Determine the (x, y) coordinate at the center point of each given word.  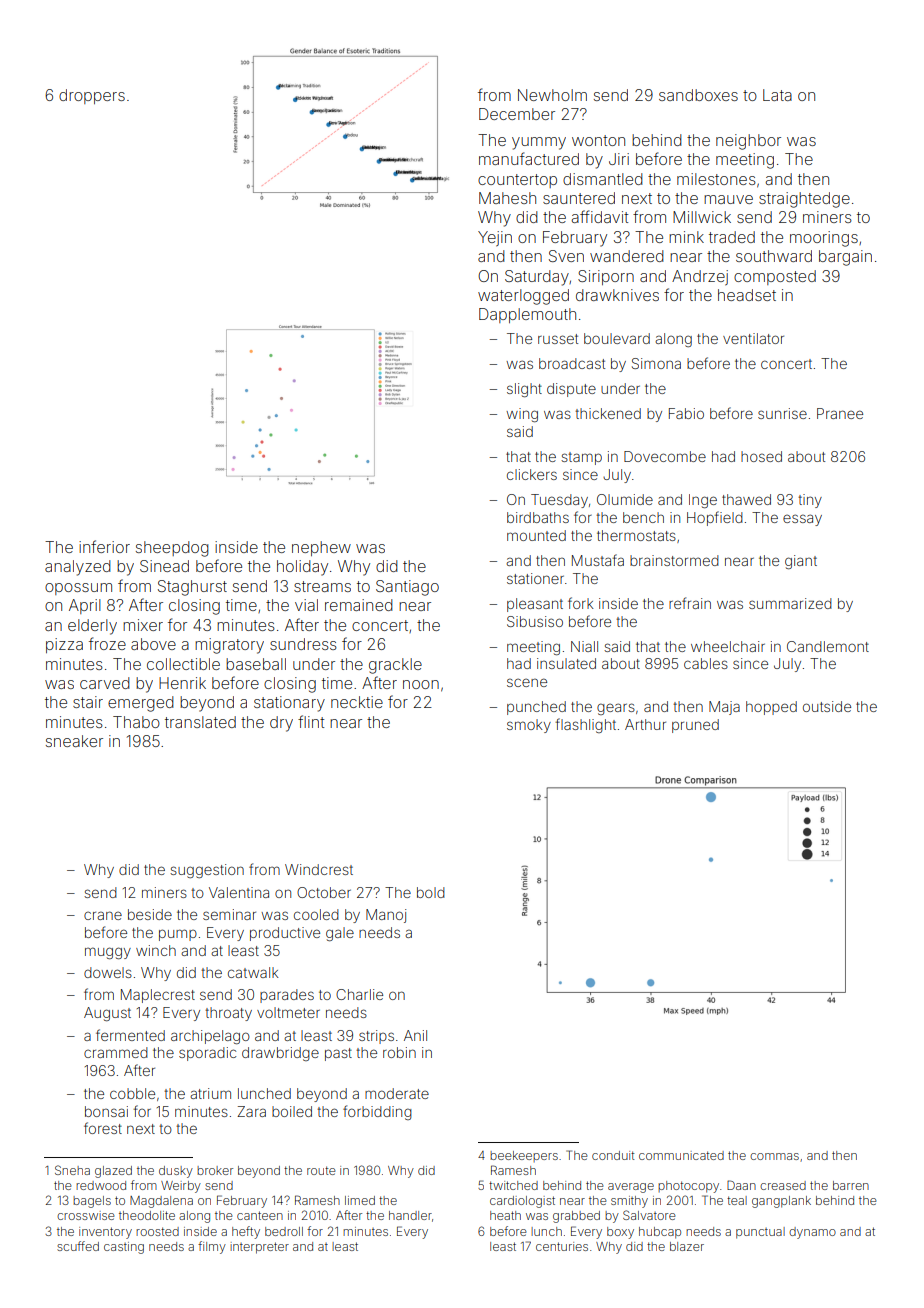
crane (103, 915)
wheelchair (728, 646)
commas (774, 1156)
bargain (845, 258)
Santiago (407, 588)
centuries (562, 1246)
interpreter (259, 1248)
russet (558, 339)
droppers (92, 96)
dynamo (812, 1233)
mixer (143, 625)
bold (431, 892)
